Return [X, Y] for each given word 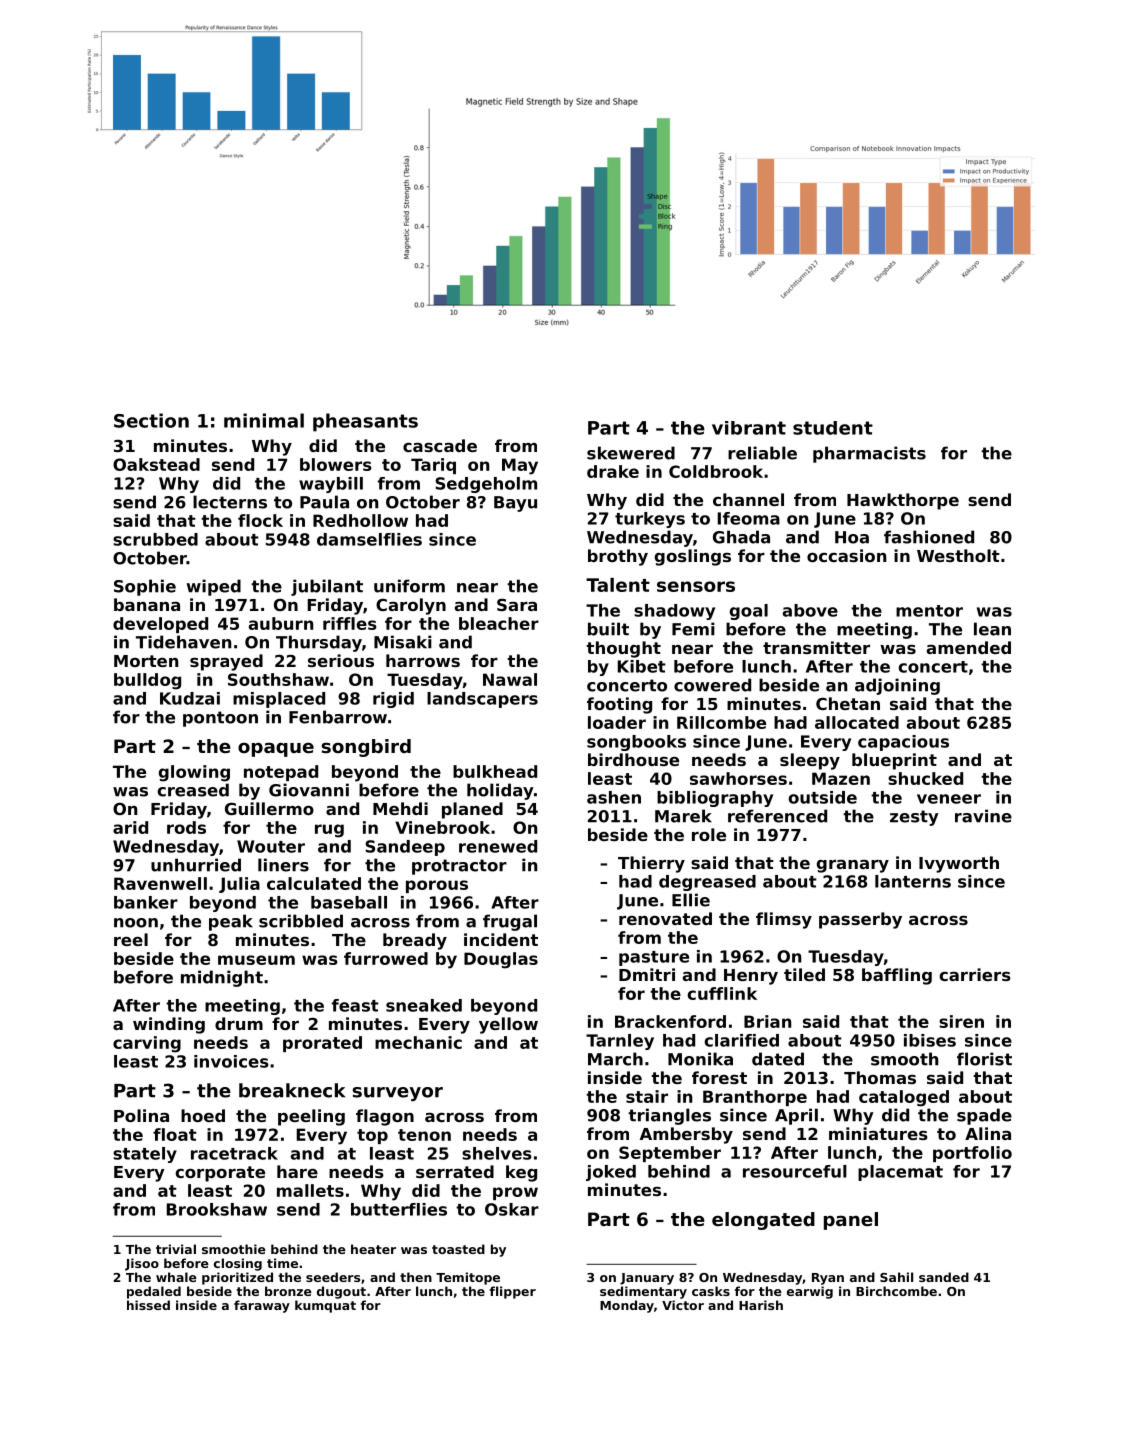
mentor [929, 611]
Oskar [512, 1209]
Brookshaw [217, 1209]
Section [151, 420]
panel [851, 1221]
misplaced [279, 700]
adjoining [897, 686]
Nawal [510, 679]
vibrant [749, 428]
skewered [631, 453]
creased [193, 790]
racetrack [234, 1153]
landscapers [482, 700]
